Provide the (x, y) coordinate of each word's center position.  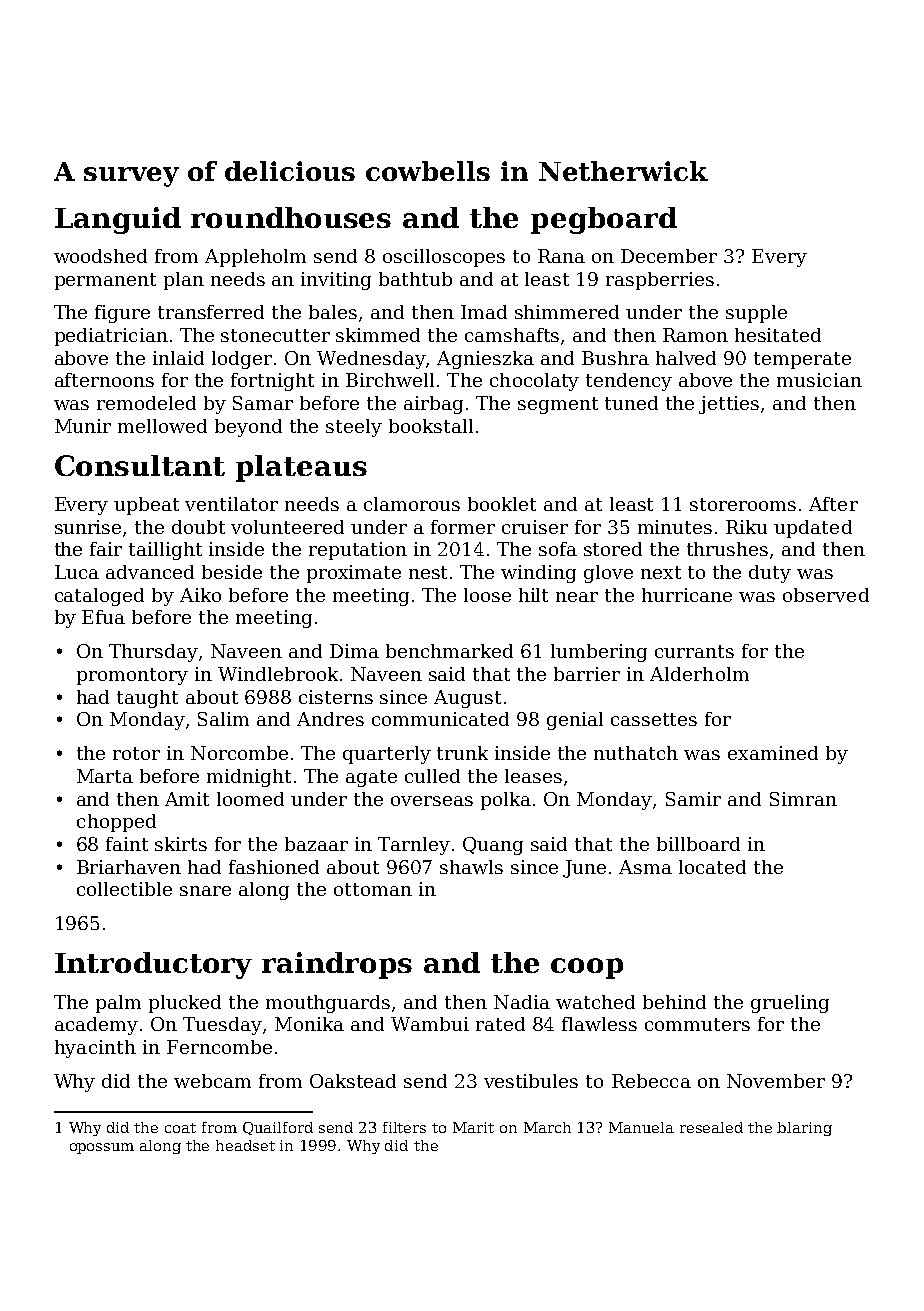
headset (245, 1145)
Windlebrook (278, 674)
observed (826, 595)
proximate (354, 574)
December (669, 256)
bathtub (415, 279)
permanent (105, 281)
